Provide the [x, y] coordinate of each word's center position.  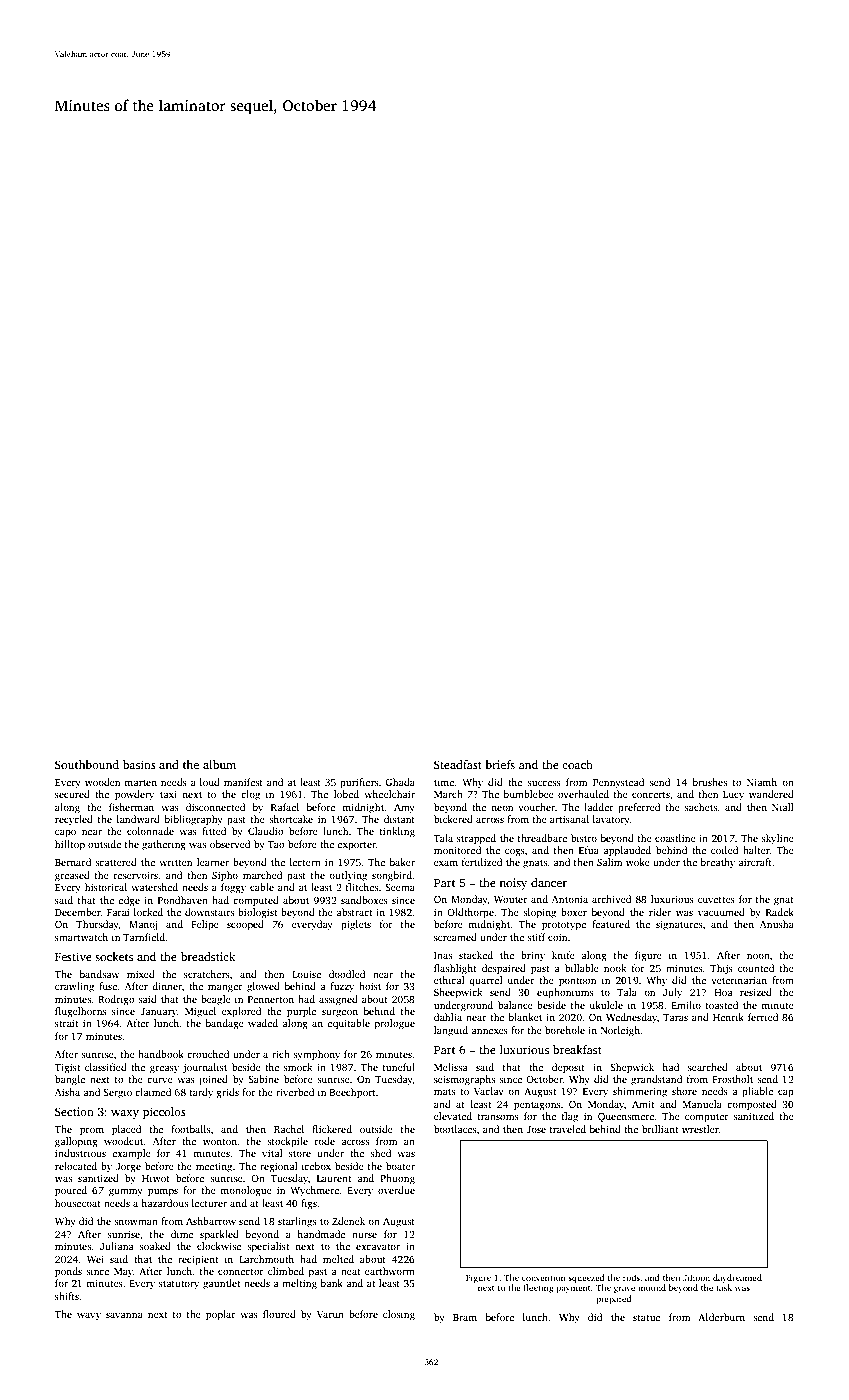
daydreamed [737, 1278]
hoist [370, 986]
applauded [627, 851]
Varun [330, 1314]
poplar [221, 1315]
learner [213, 862]
